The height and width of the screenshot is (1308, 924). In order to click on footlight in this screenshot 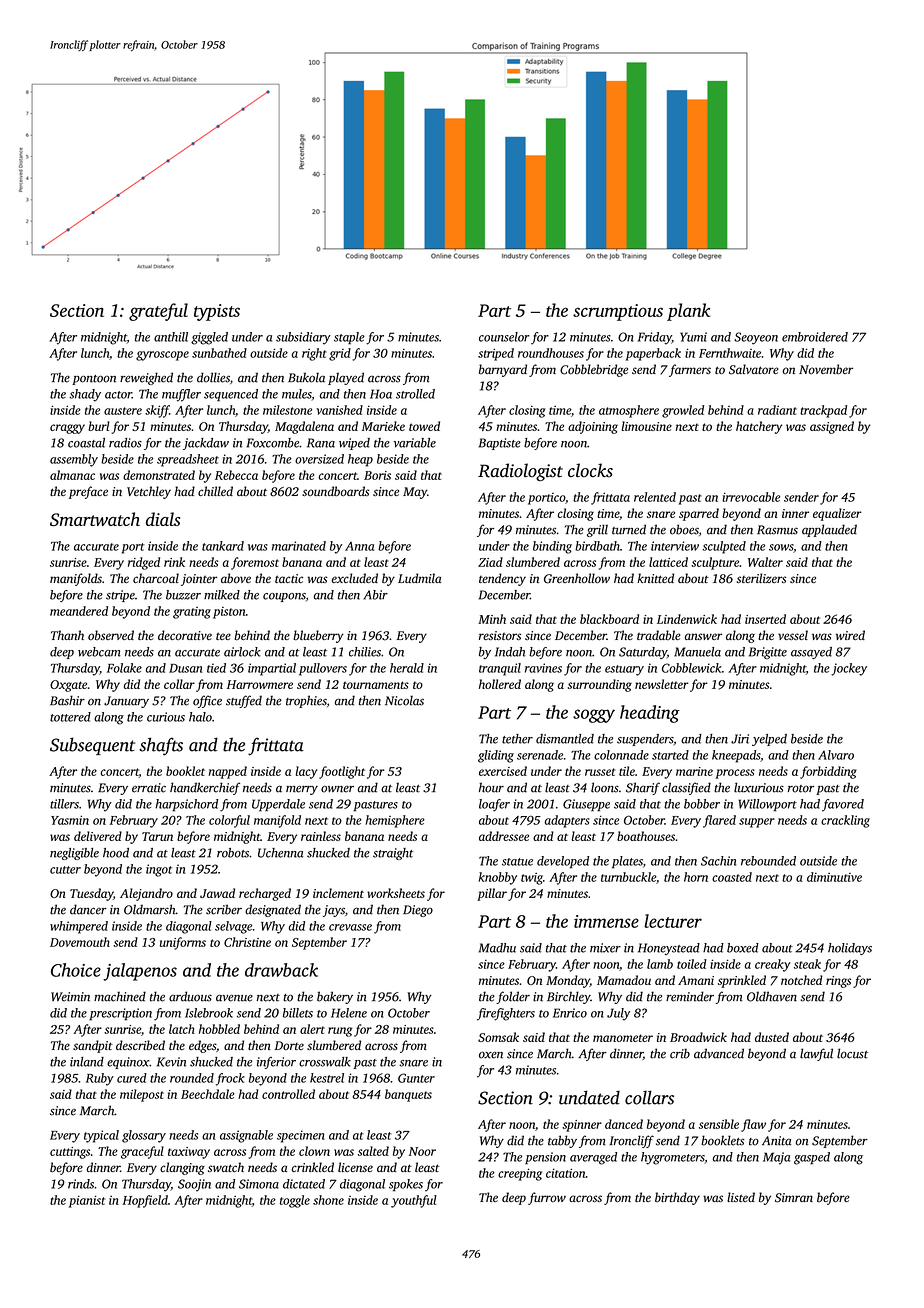, I will do `click(342, 772)`.
